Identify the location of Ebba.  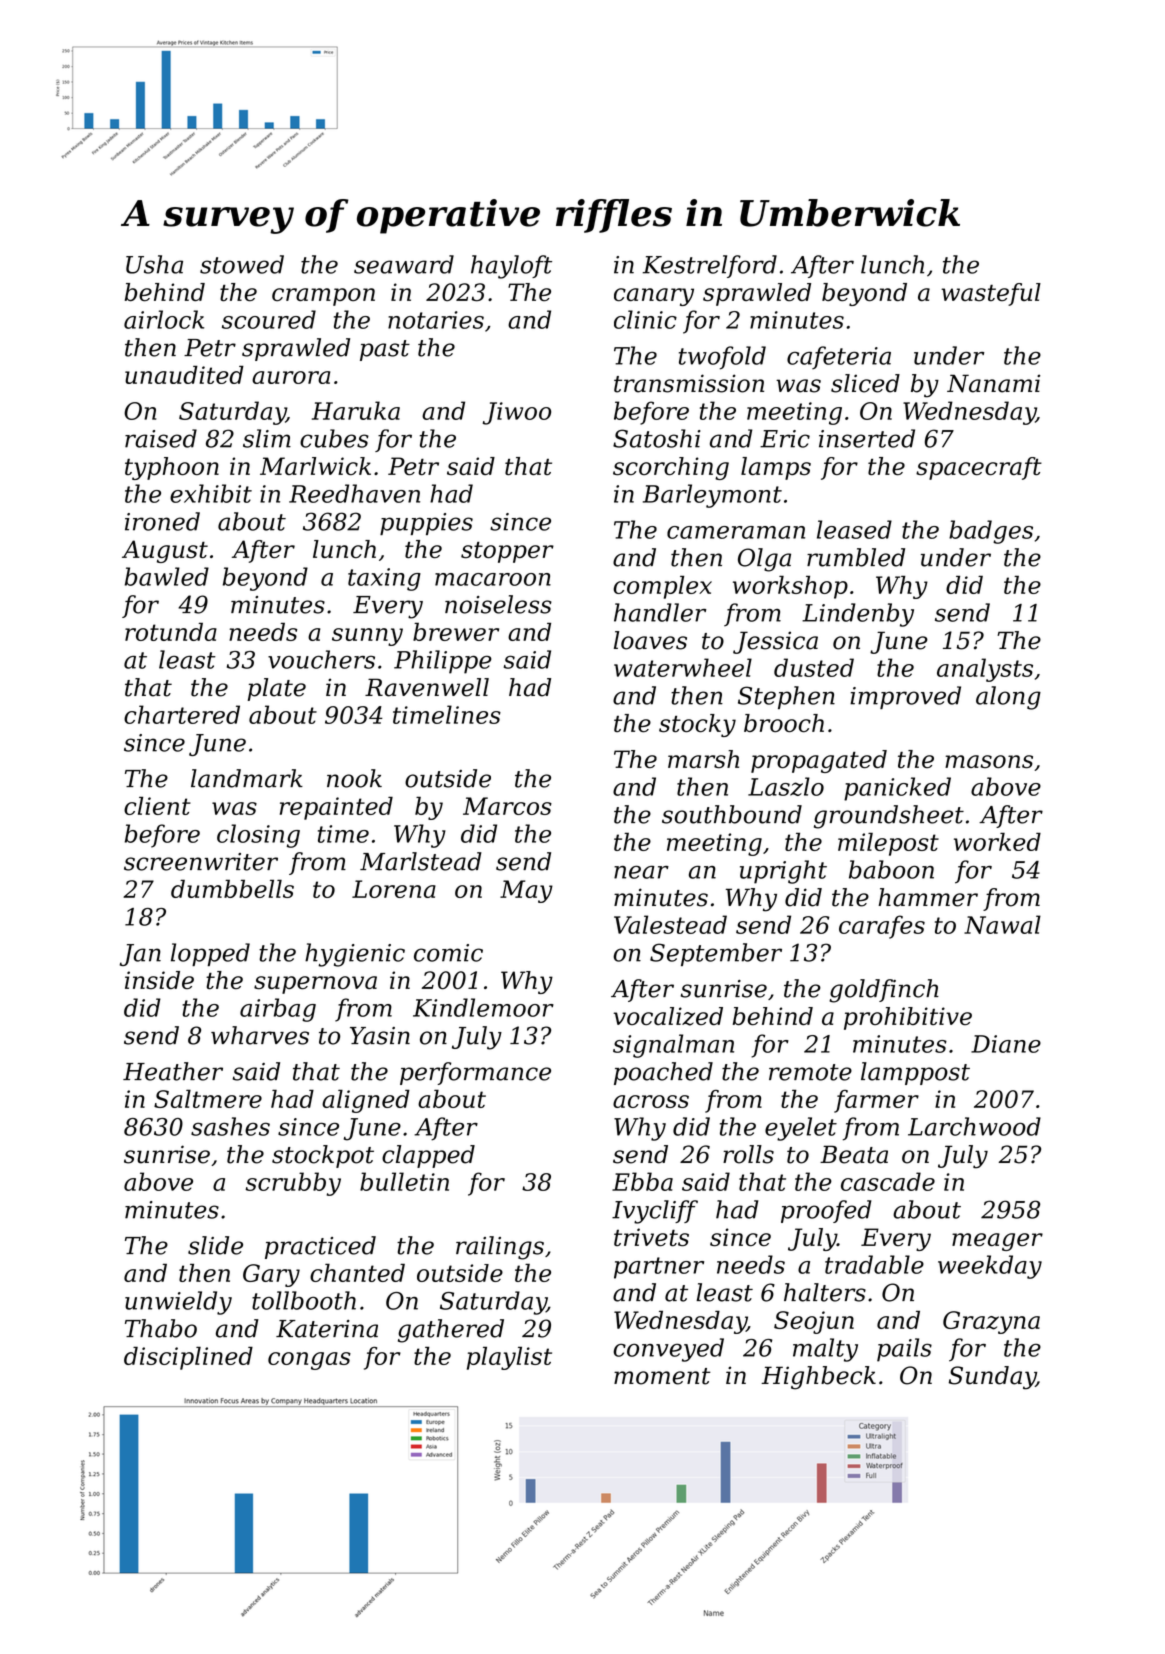
(642, 1181).
